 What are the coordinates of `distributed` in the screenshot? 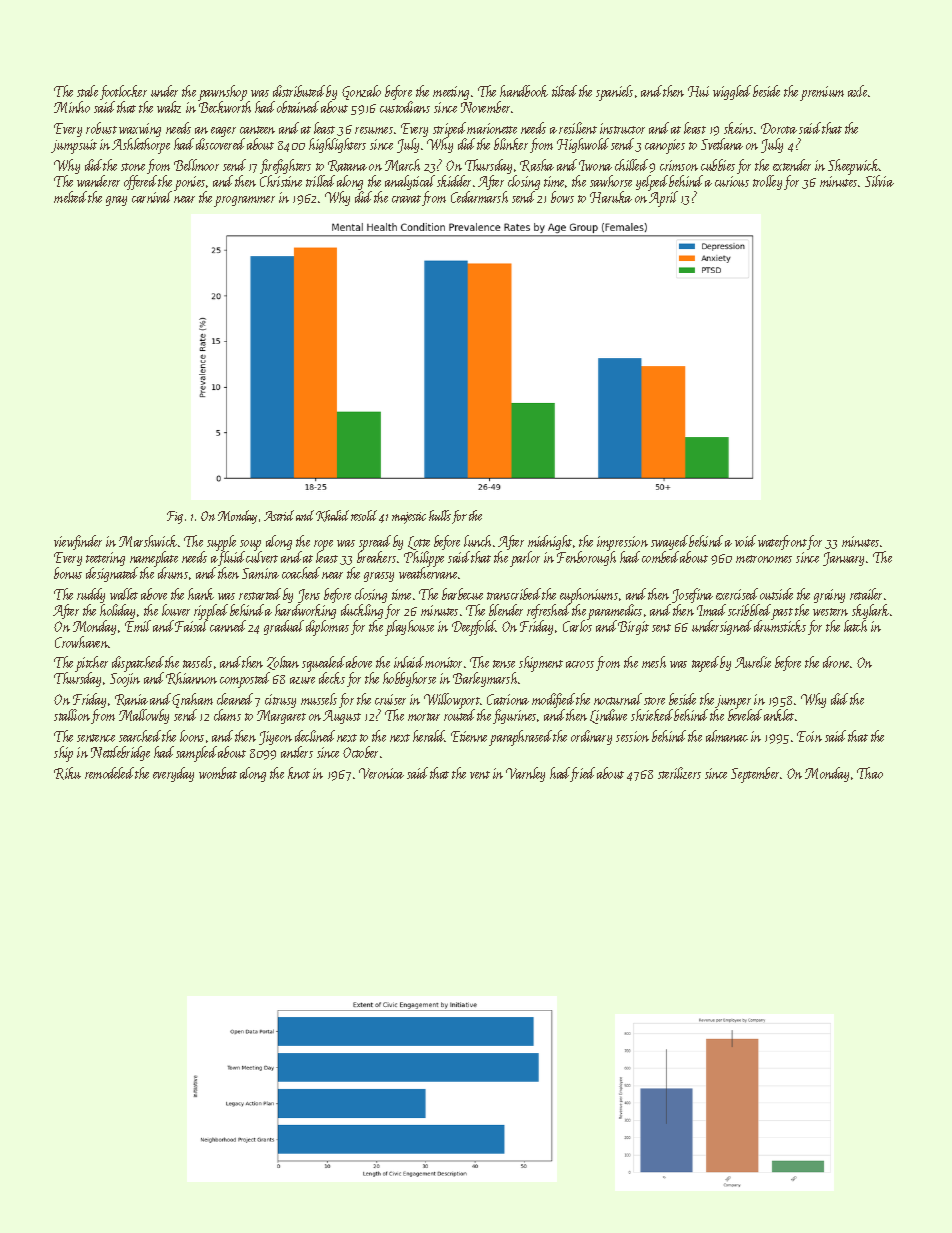 It's located at (299, 91).
